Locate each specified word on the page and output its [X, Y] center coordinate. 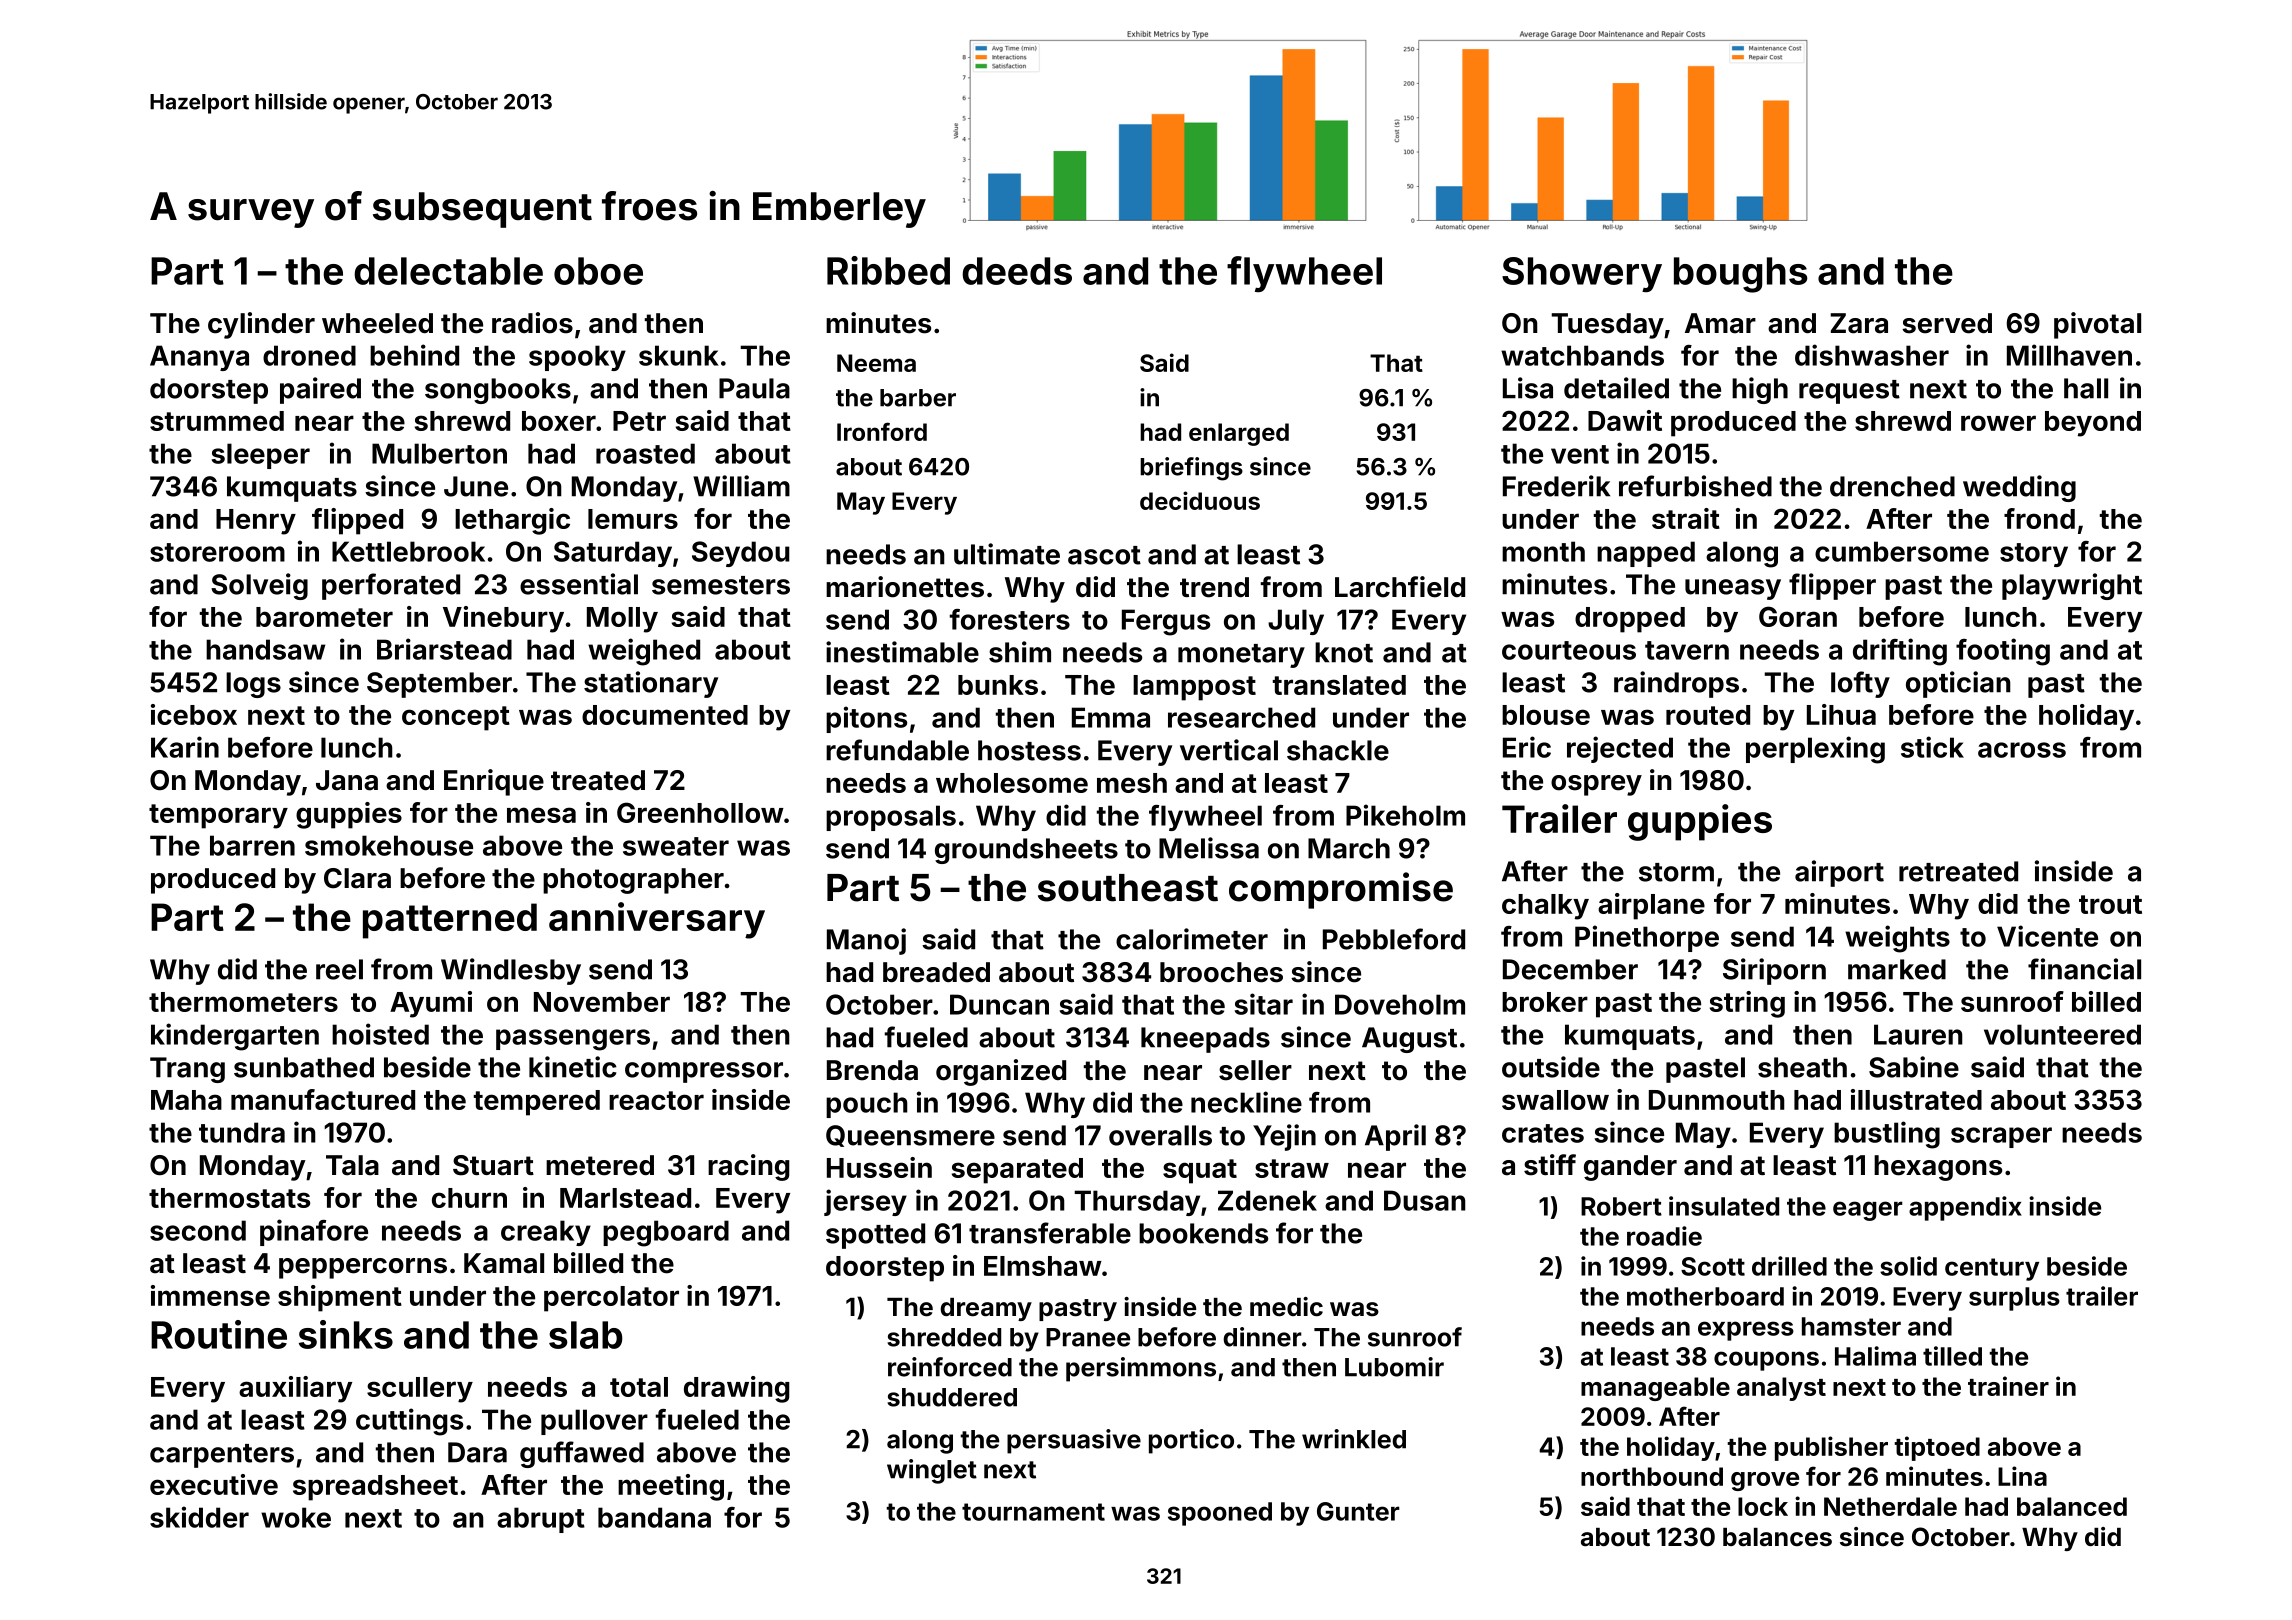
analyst [1781, 1389]
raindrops [1676, 684]
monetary [1241, 656]
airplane [1651, 906]
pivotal [2097, 325]
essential [579, 584]
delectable [448, 271]
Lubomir [1394, 1367]
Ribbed [888, 270]
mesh [1132, 783]
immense [210, 1295]
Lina [2022, 1476]
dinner [1262, 1337]
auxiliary [295, 1389]
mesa [541, 815]
